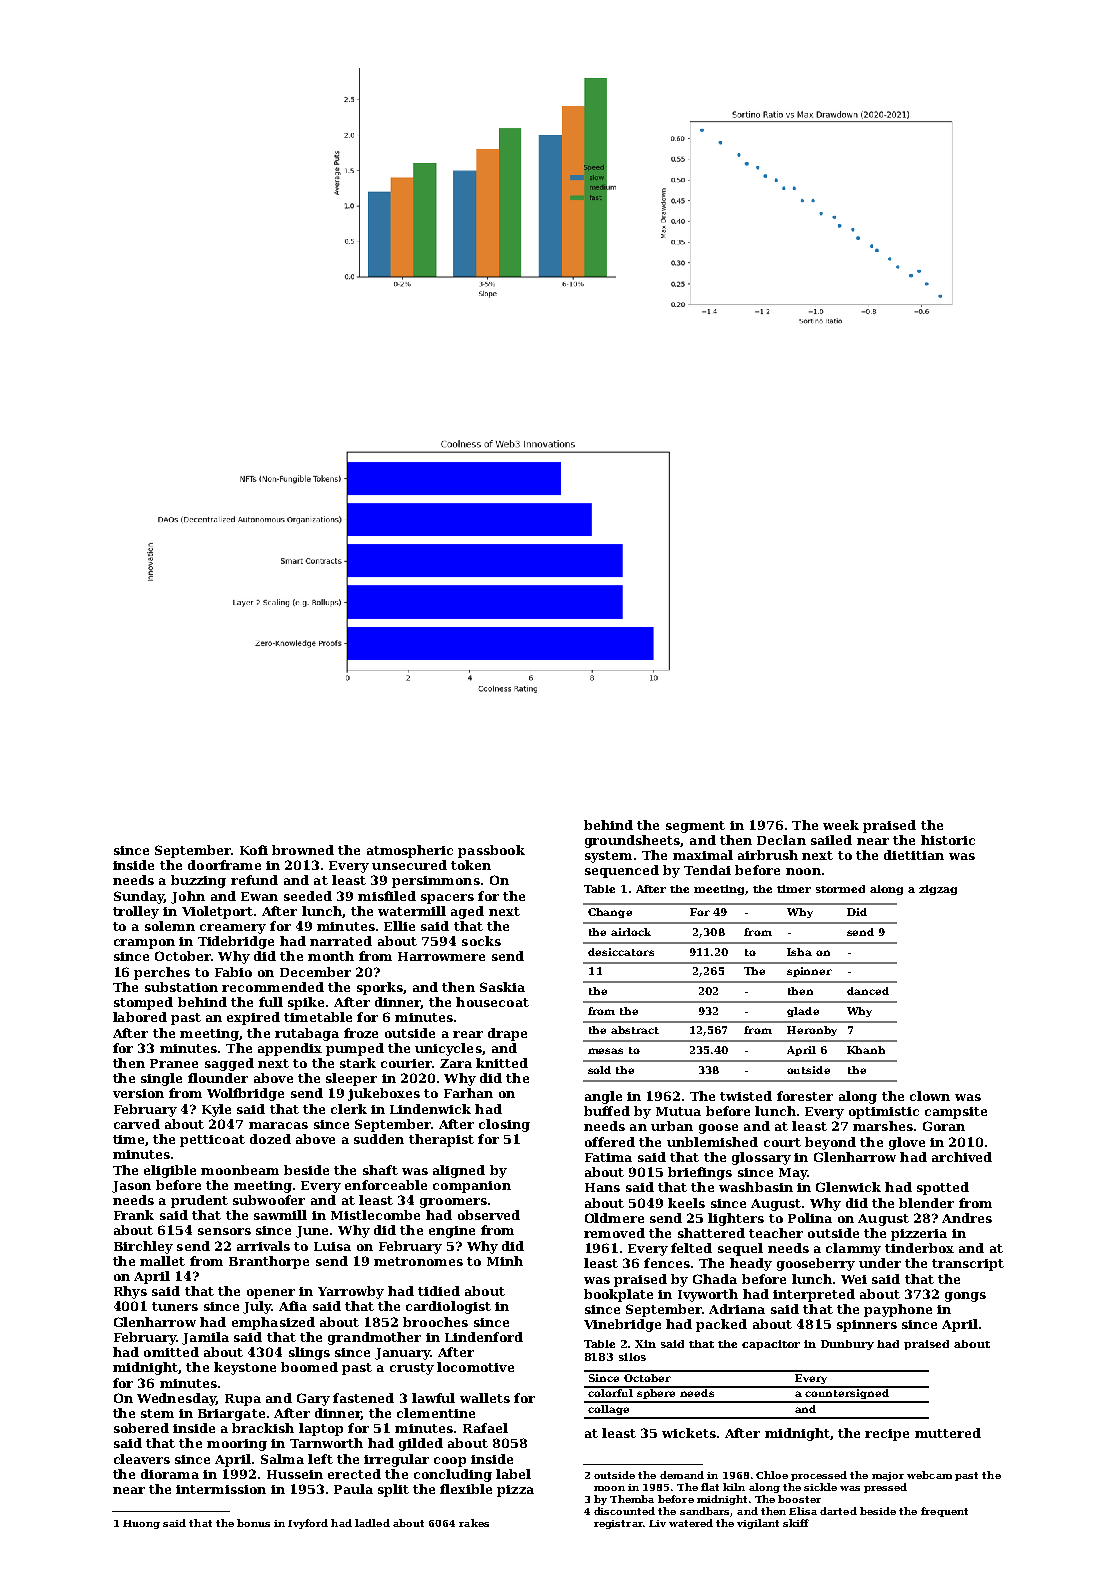  I want to click on desiccators, so click(621, 952).
